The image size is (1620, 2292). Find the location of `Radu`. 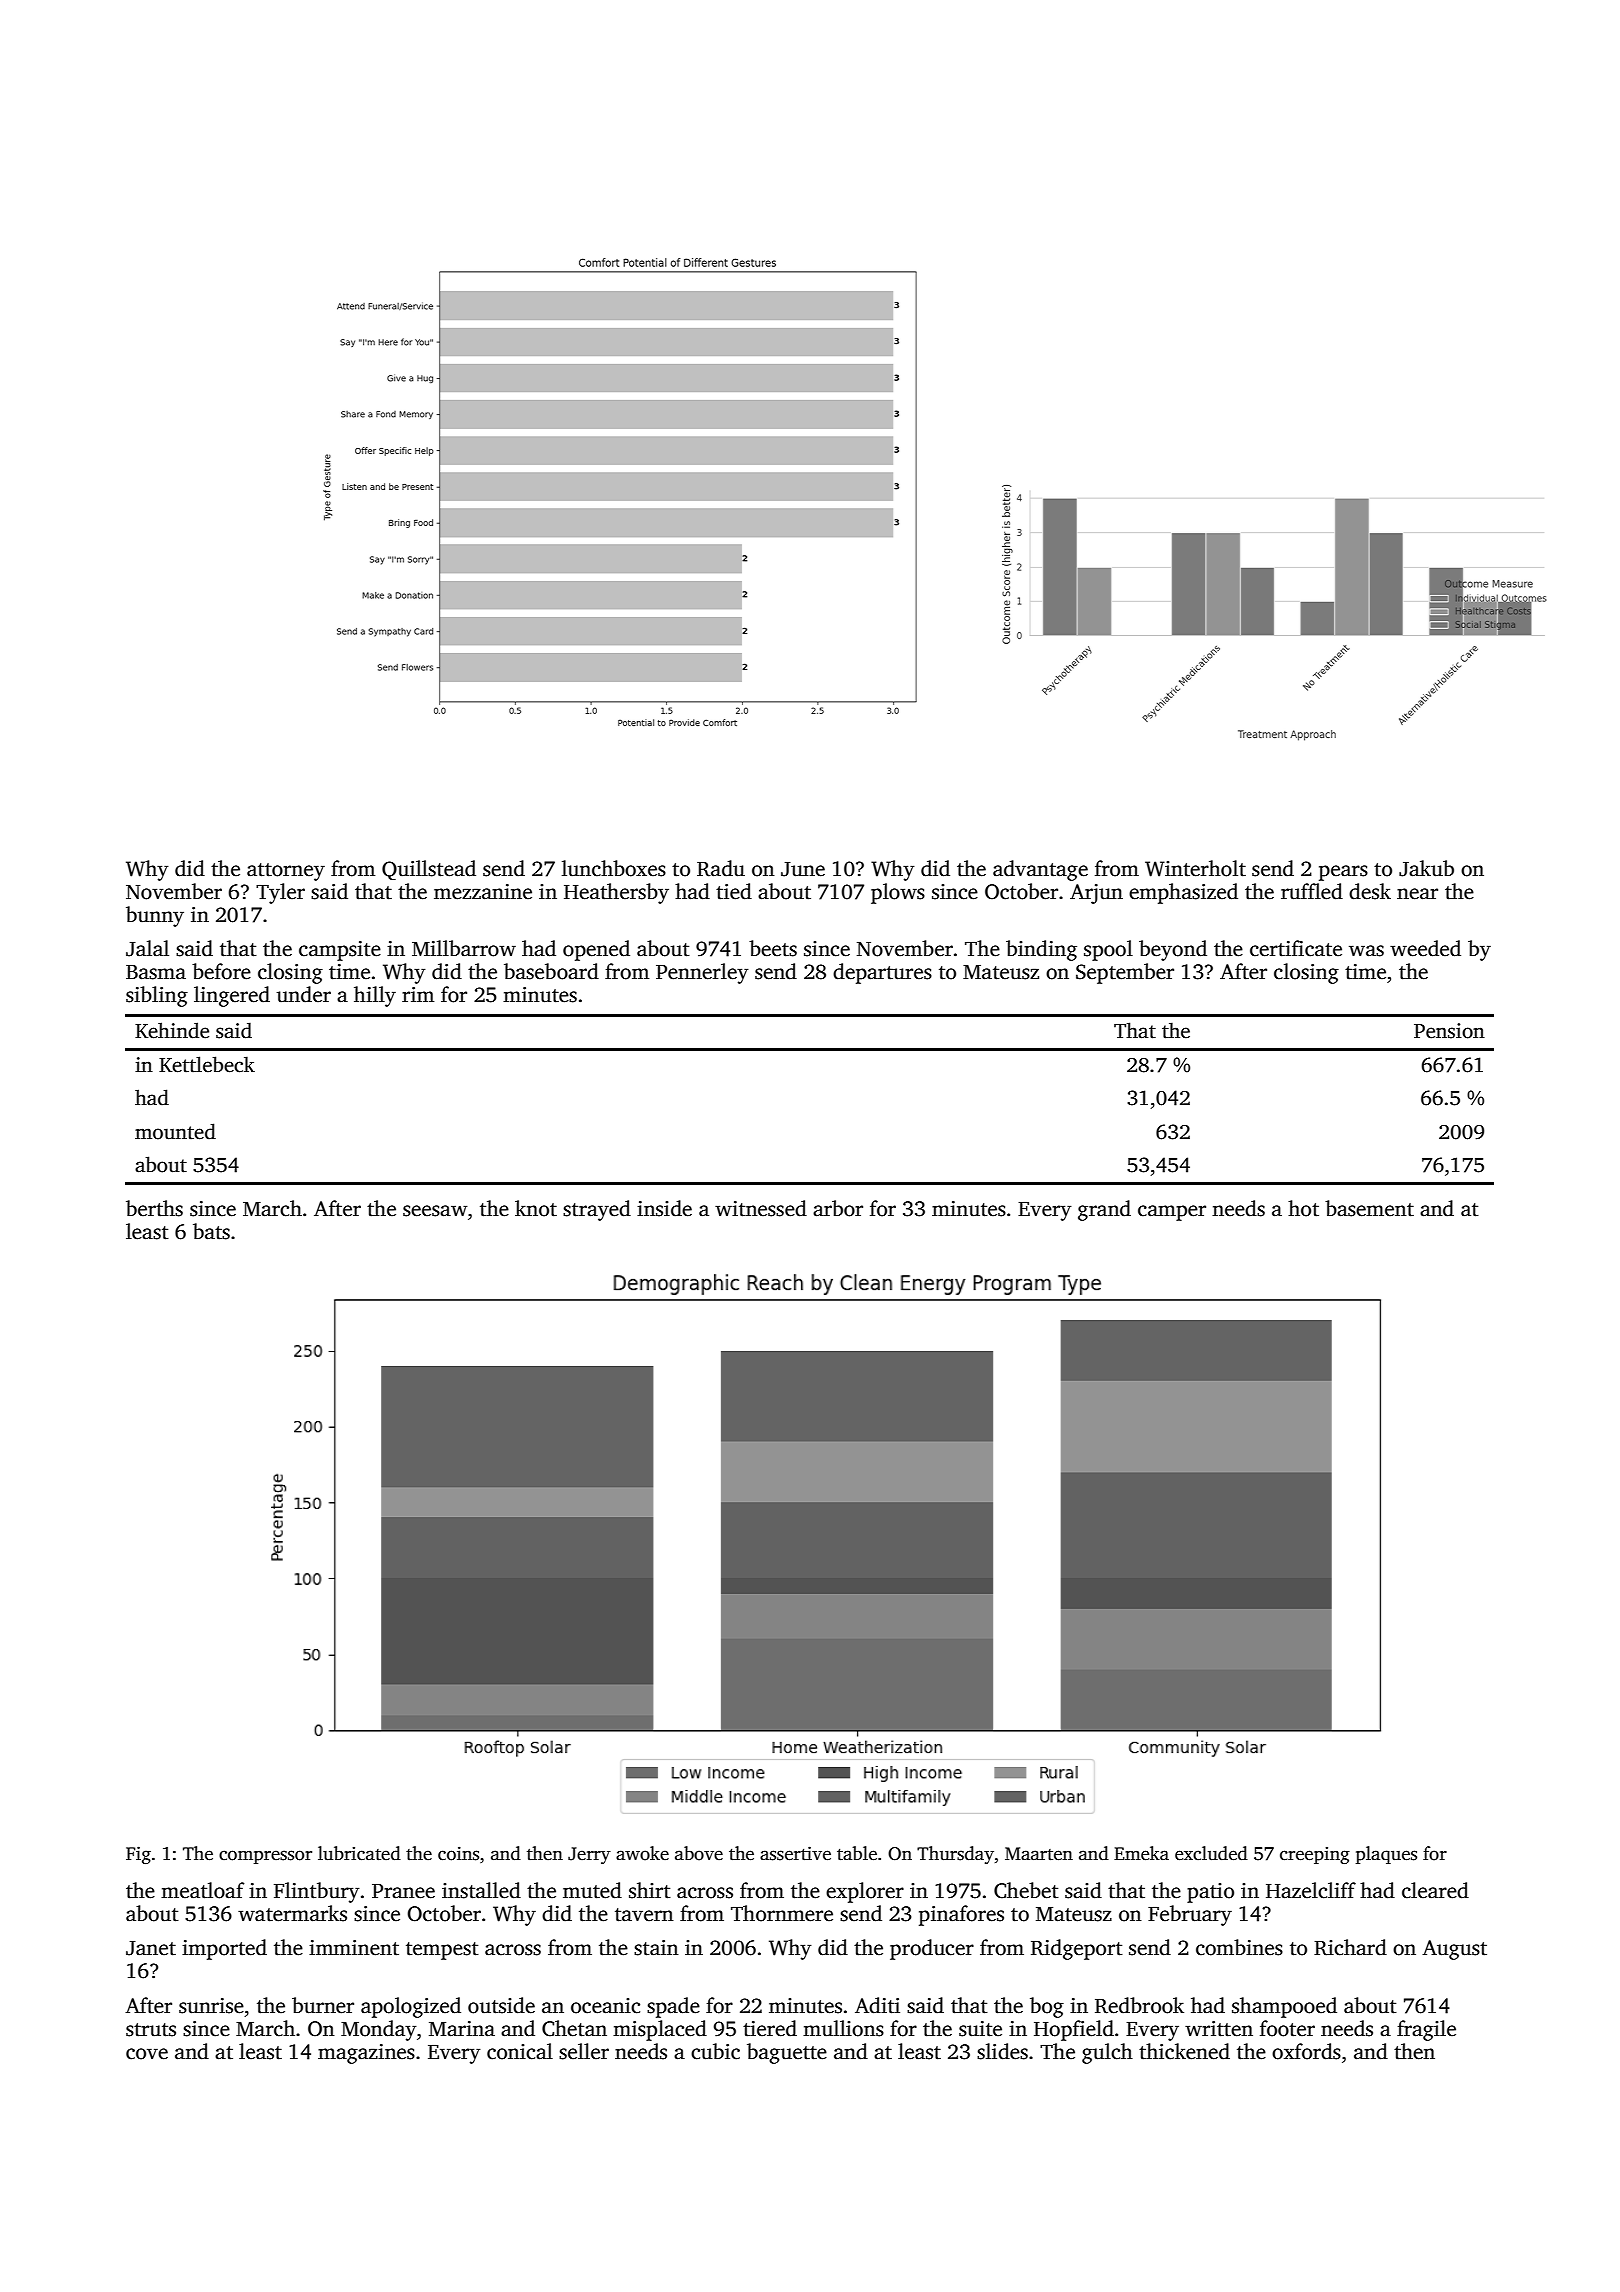

Radu is located at coordinates (721, 868).
